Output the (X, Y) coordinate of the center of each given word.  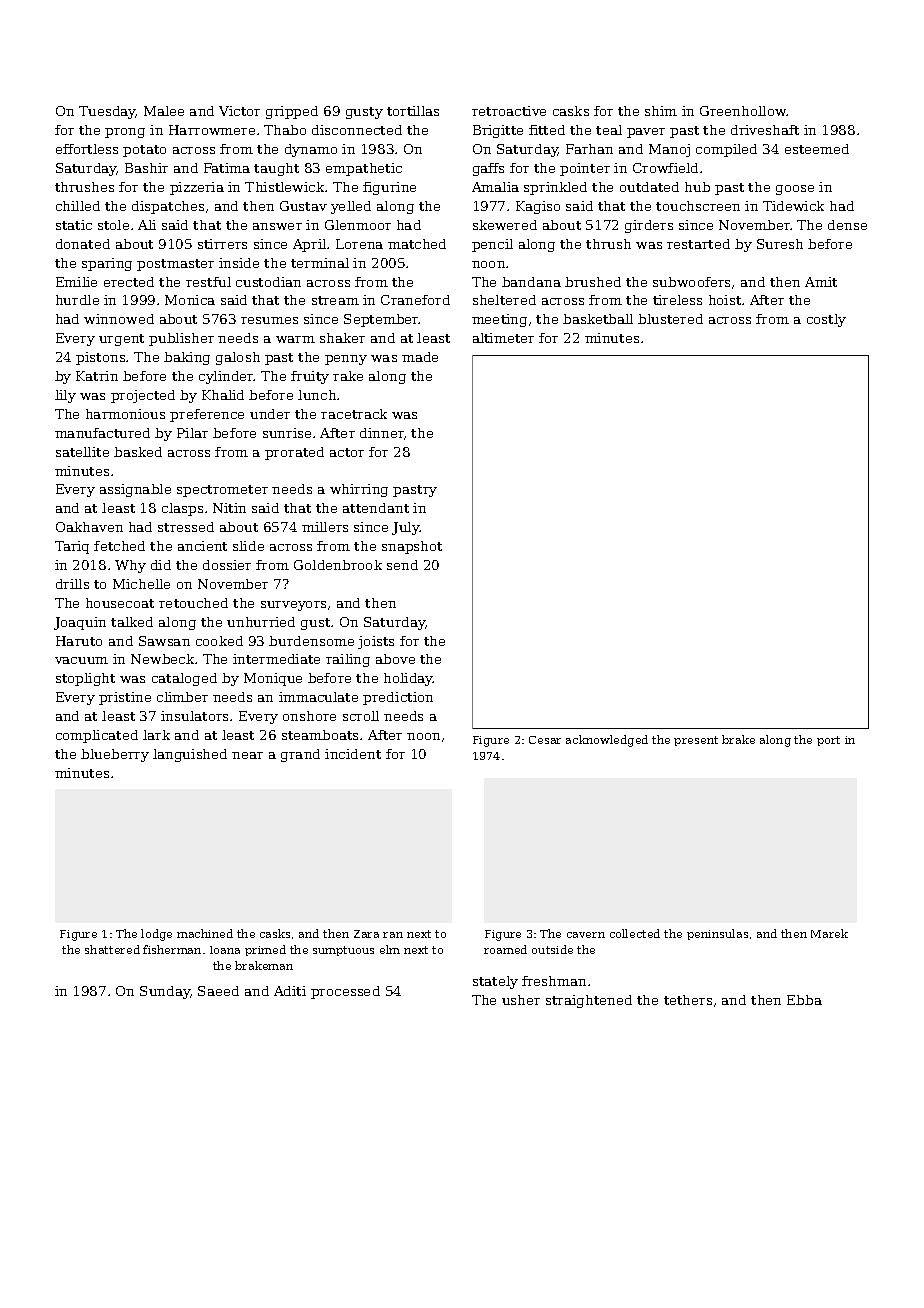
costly (826, 320)
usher (521, 1000)
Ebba (804, 1000)
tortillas (413, 111)
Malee (164, 111)
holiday (408, 679)
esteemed (817, 149)
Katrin (97, 376)
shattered (112, 949)
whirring (359, 490)
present (696, 741)
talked (132, 622)
